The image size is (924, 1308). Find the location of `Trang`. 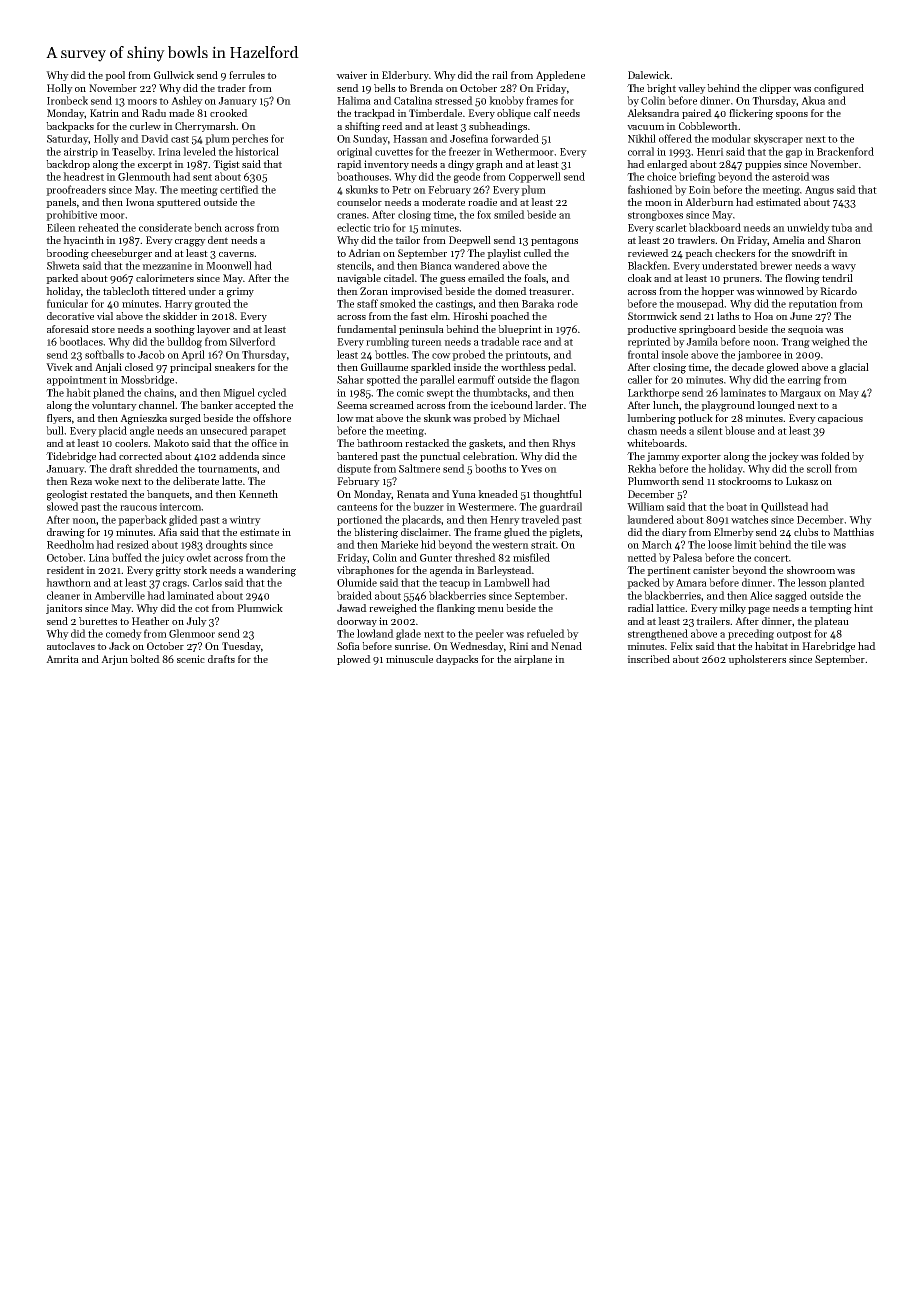

Trang is located at coordinates (795, 343).
